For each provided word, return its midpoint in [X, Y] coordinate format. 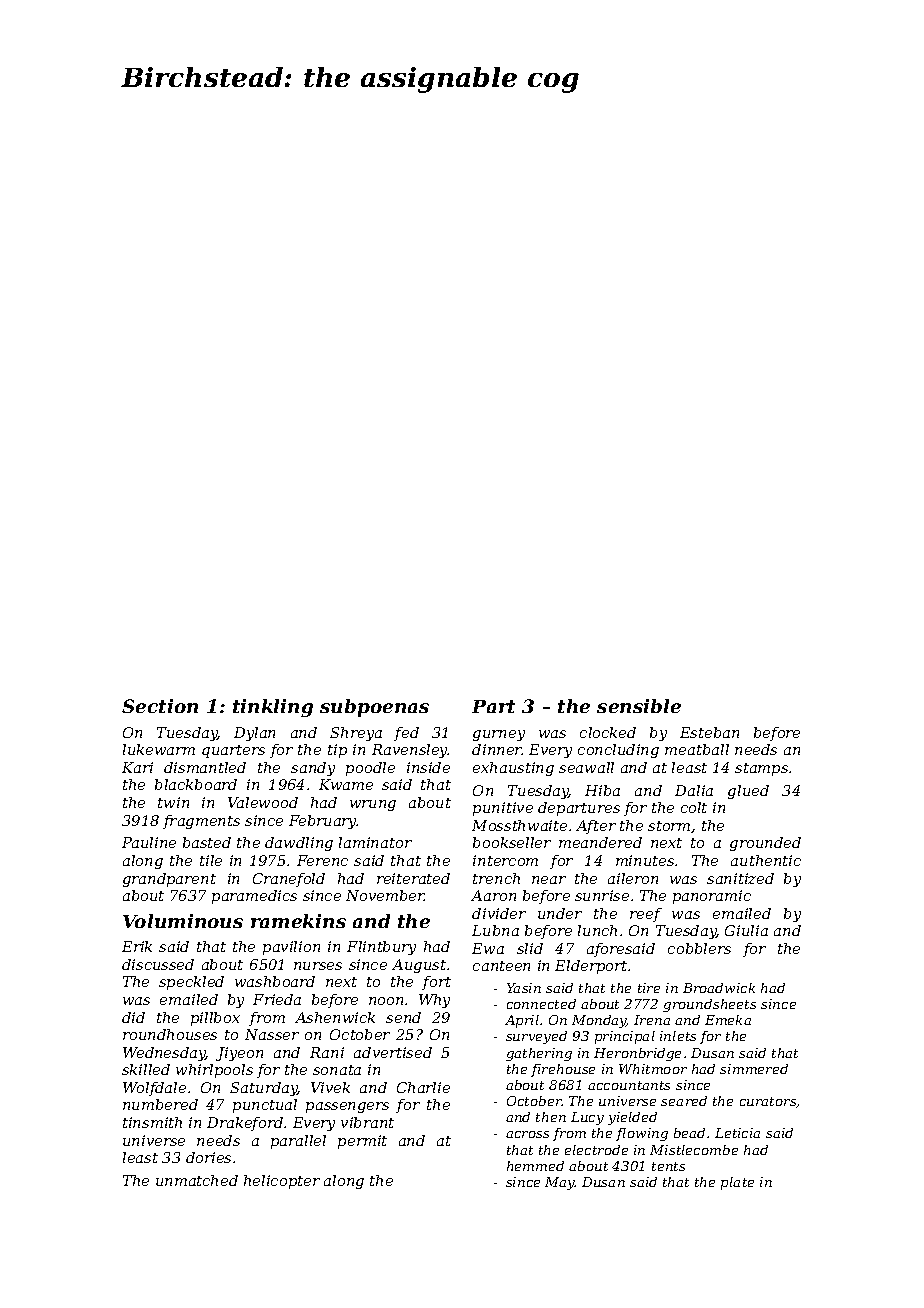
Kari [137, 767]
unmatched [197, 1180]
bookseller [512, 842]
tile [211, 860]
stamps [761, 769]
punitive [503, 809]
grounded [765, 844]
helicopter [282, 1182]
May [560, 1183]
